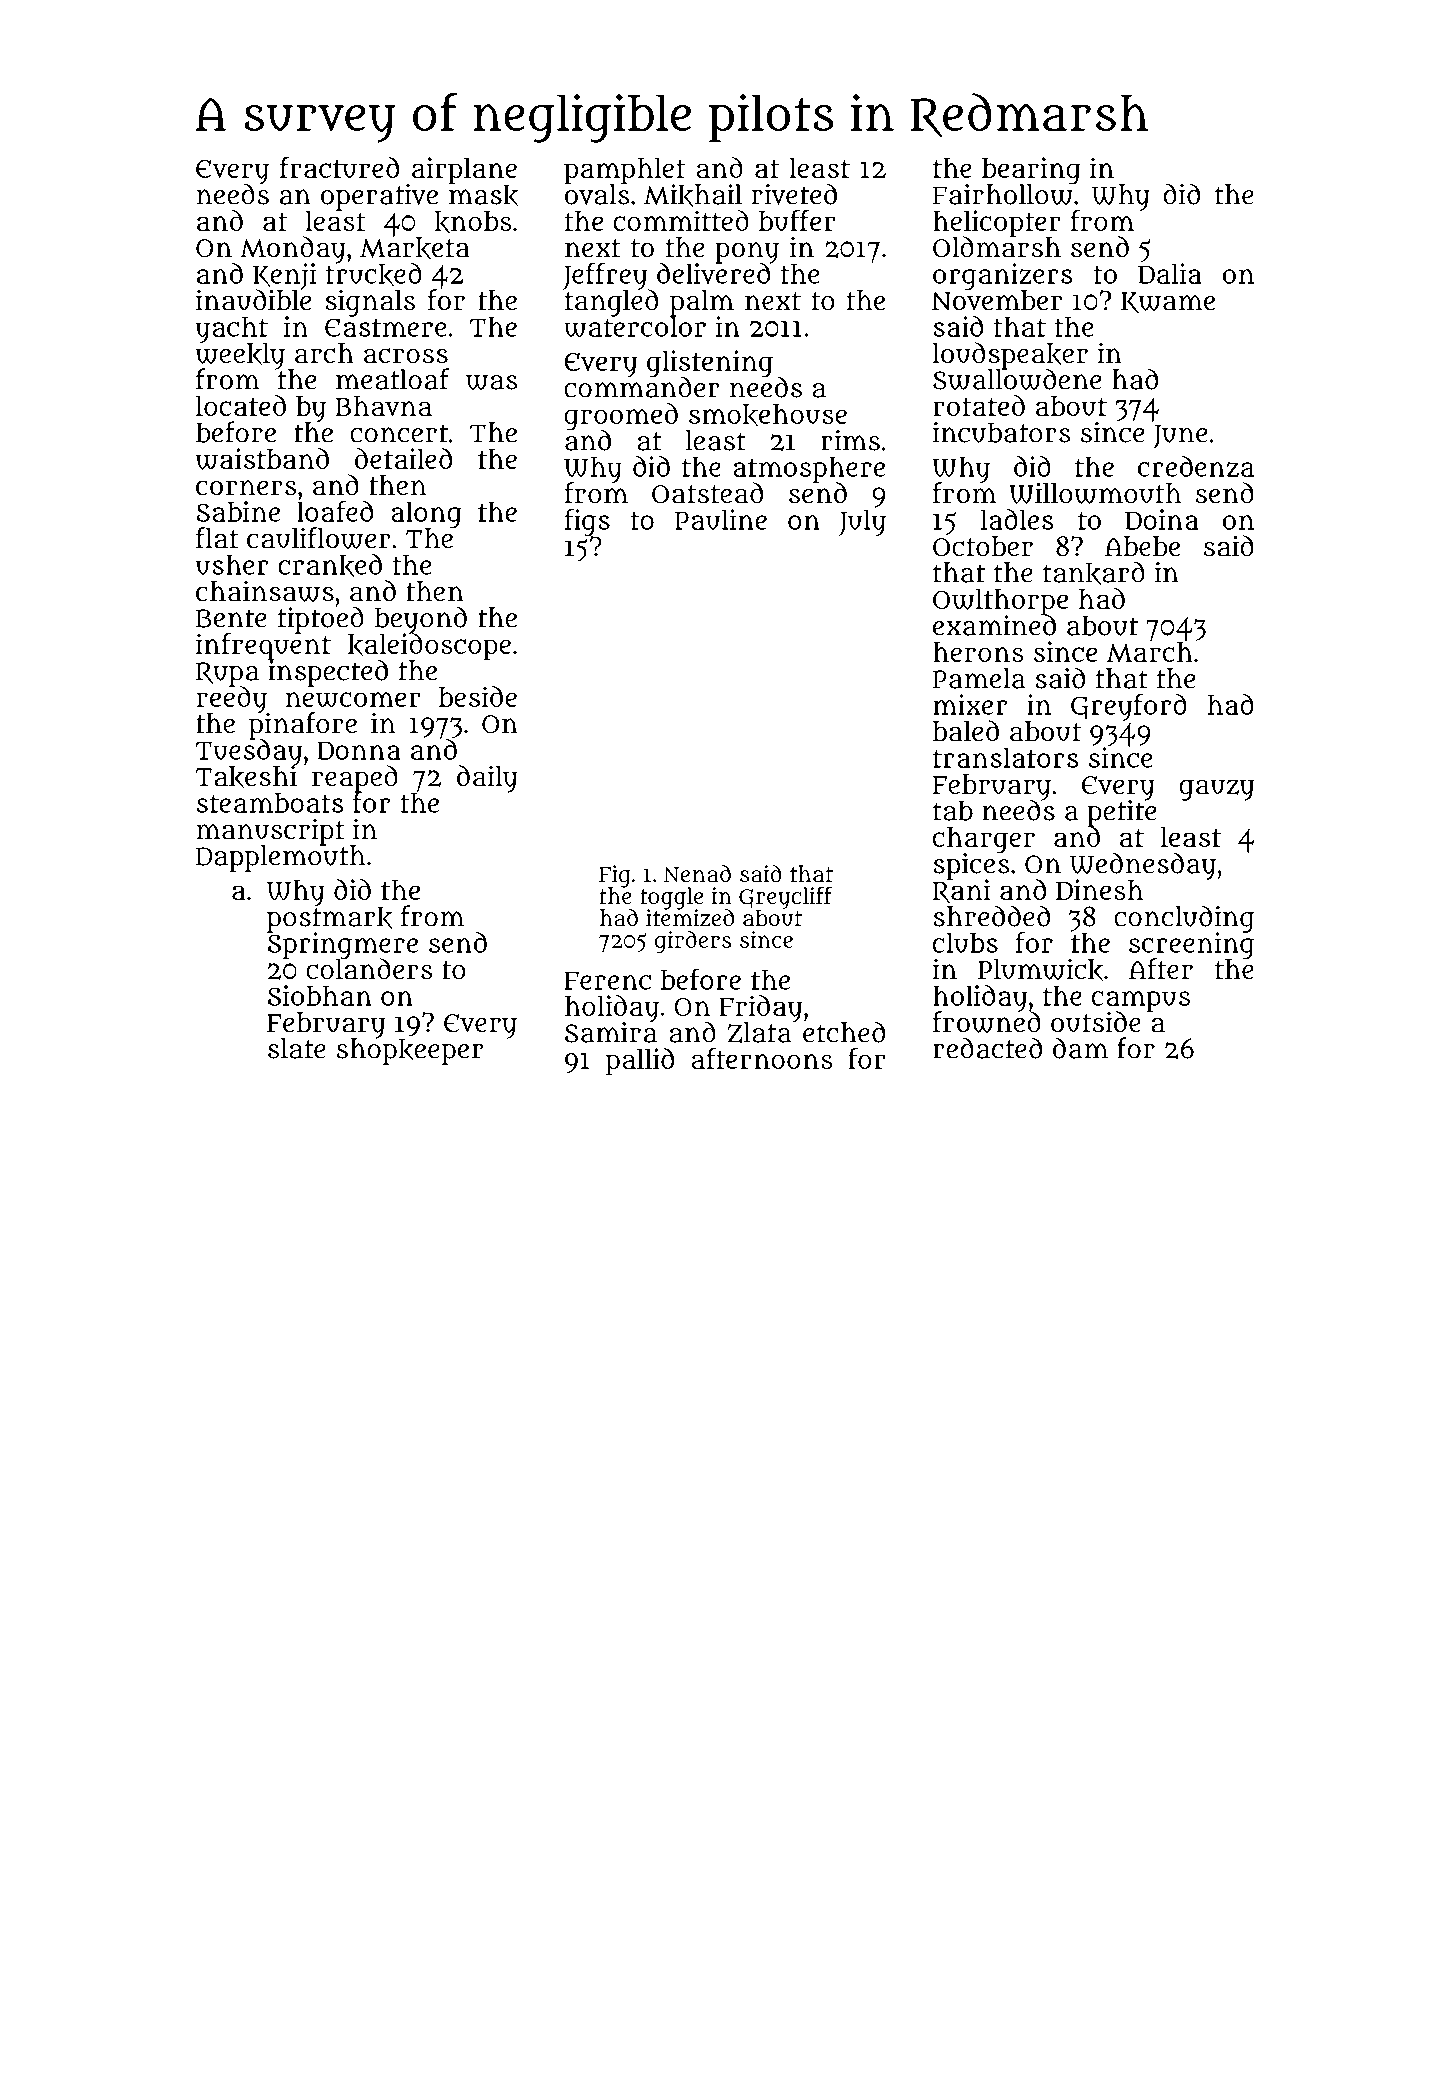 The image size is (1450, 2100). What do you see at coordinates (970, 704) in the screenshot?
I see `mixer` at bounding box center [970, 704].
